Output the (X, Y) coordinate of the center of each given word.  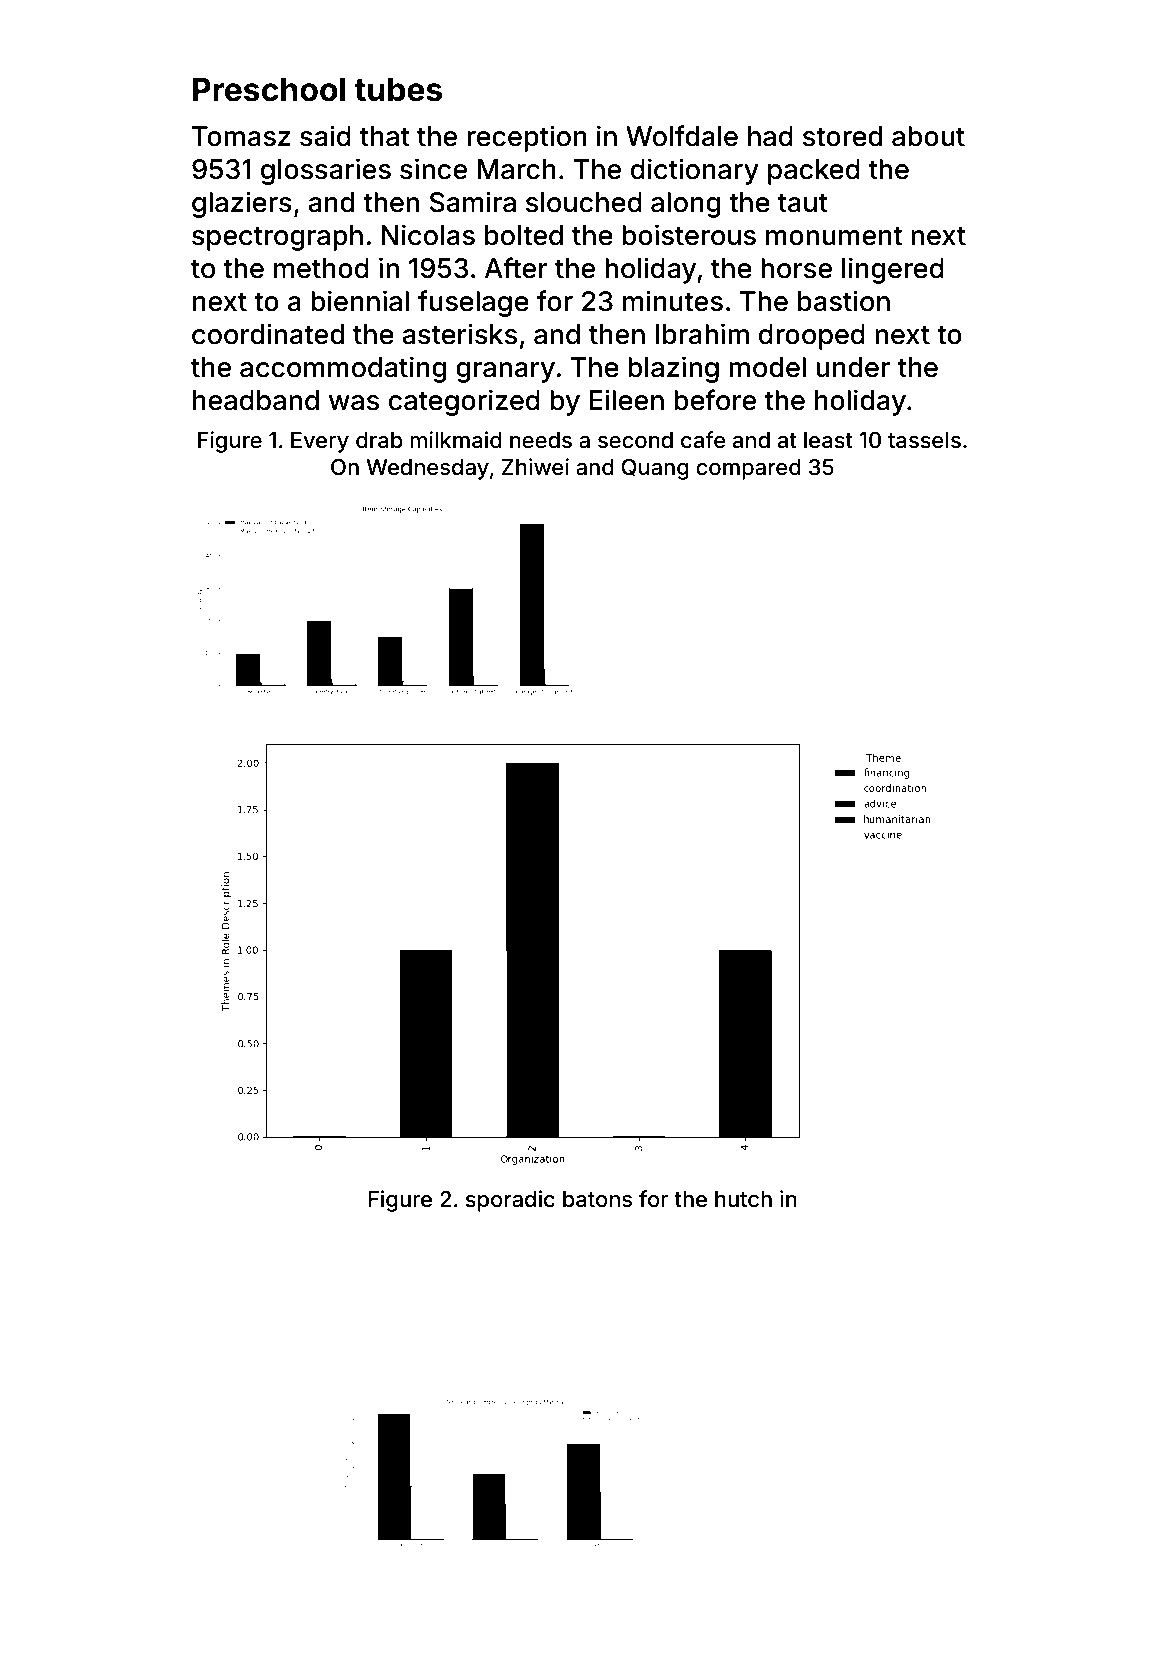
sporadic (510, 1201)
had (770, 136)
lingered (893, 270)
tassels (924, 440)
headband (256, 400)
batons (597, 1199)
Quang (655, 469)
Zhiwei (535, 466)
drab (379, 440)
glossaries (326, 171)
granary (505, 372)
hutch (743, 1199)
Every (320, 442)
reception (527, 138)
